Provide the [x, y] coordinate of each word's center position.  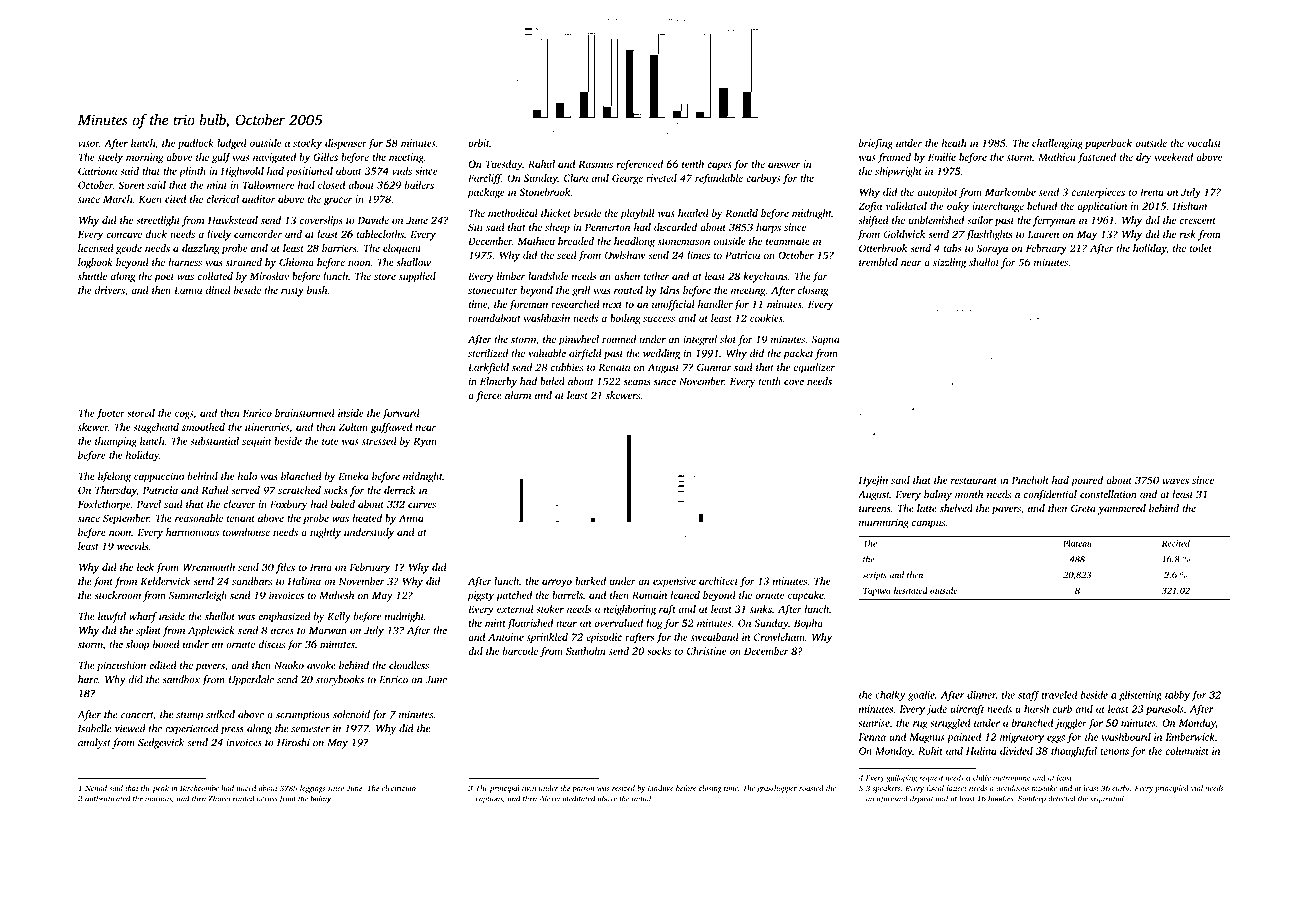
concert [137, 715]
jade [937, 710]
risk [1188, 234]
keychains [765, 277]
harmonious [192, 532]
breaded [576, 241]
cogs [184, 415]
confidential [1050, 495]
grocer [338, 201]
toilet [1200, 248]
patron [583, 789]
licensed [96, 248]
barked [590, 581]
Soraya [992, 249]
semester [310, 729]
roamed [619, 339]
